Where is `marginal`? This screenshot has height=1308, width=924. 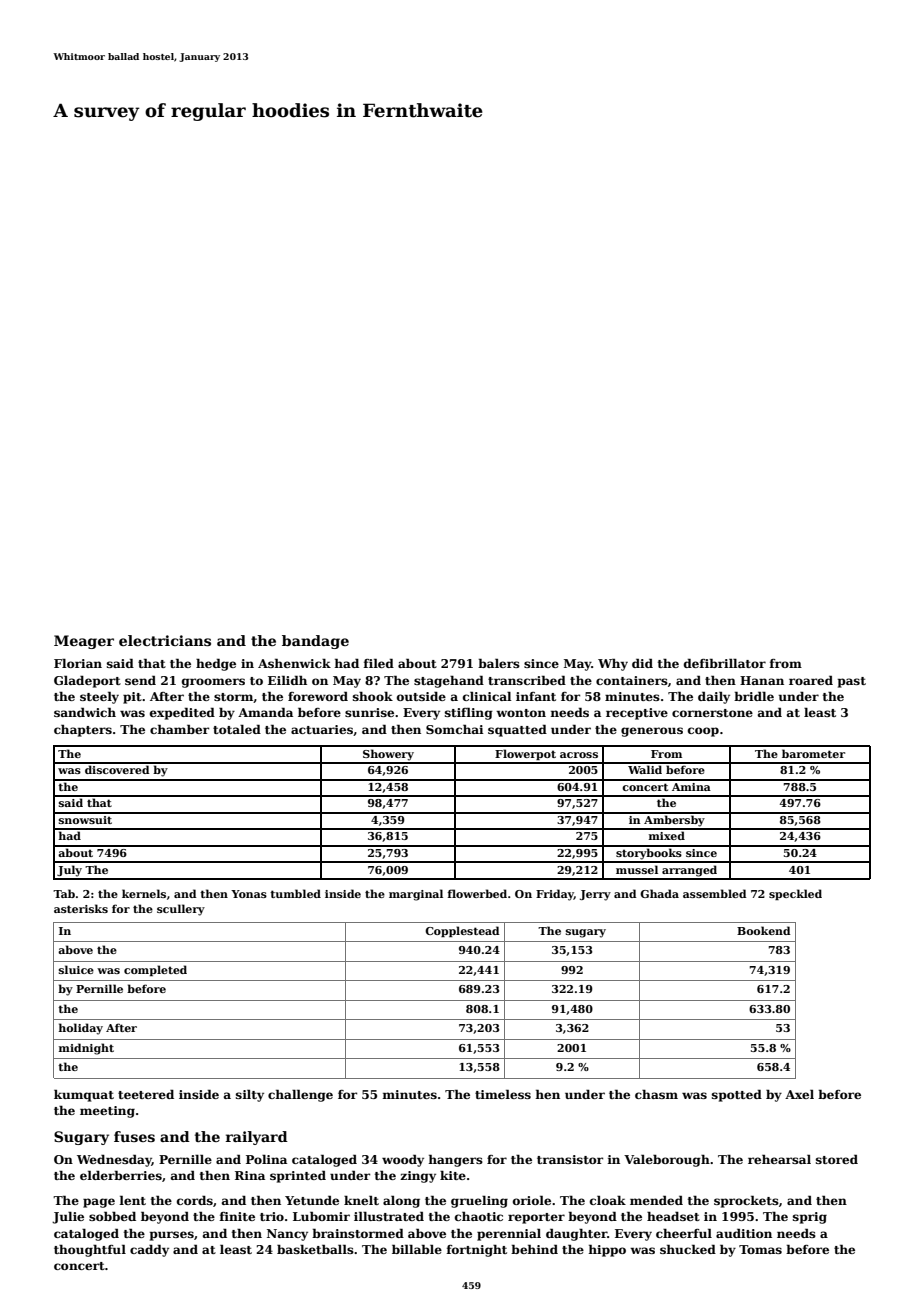
marginal is located at coordinates (416, 895).
